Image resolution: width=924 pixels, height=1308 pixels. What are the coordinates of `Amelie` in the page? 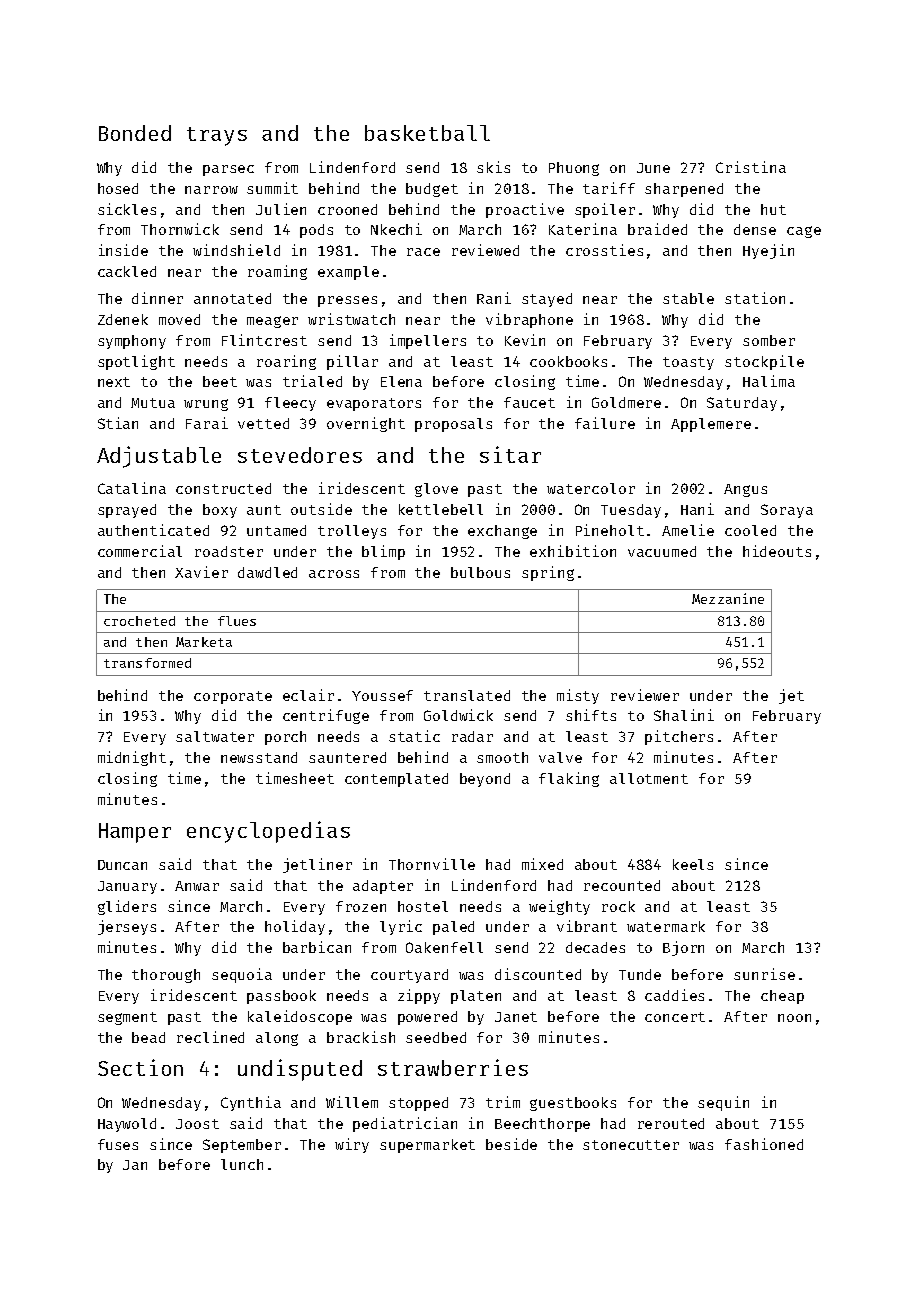 It's located at (688, 530).
